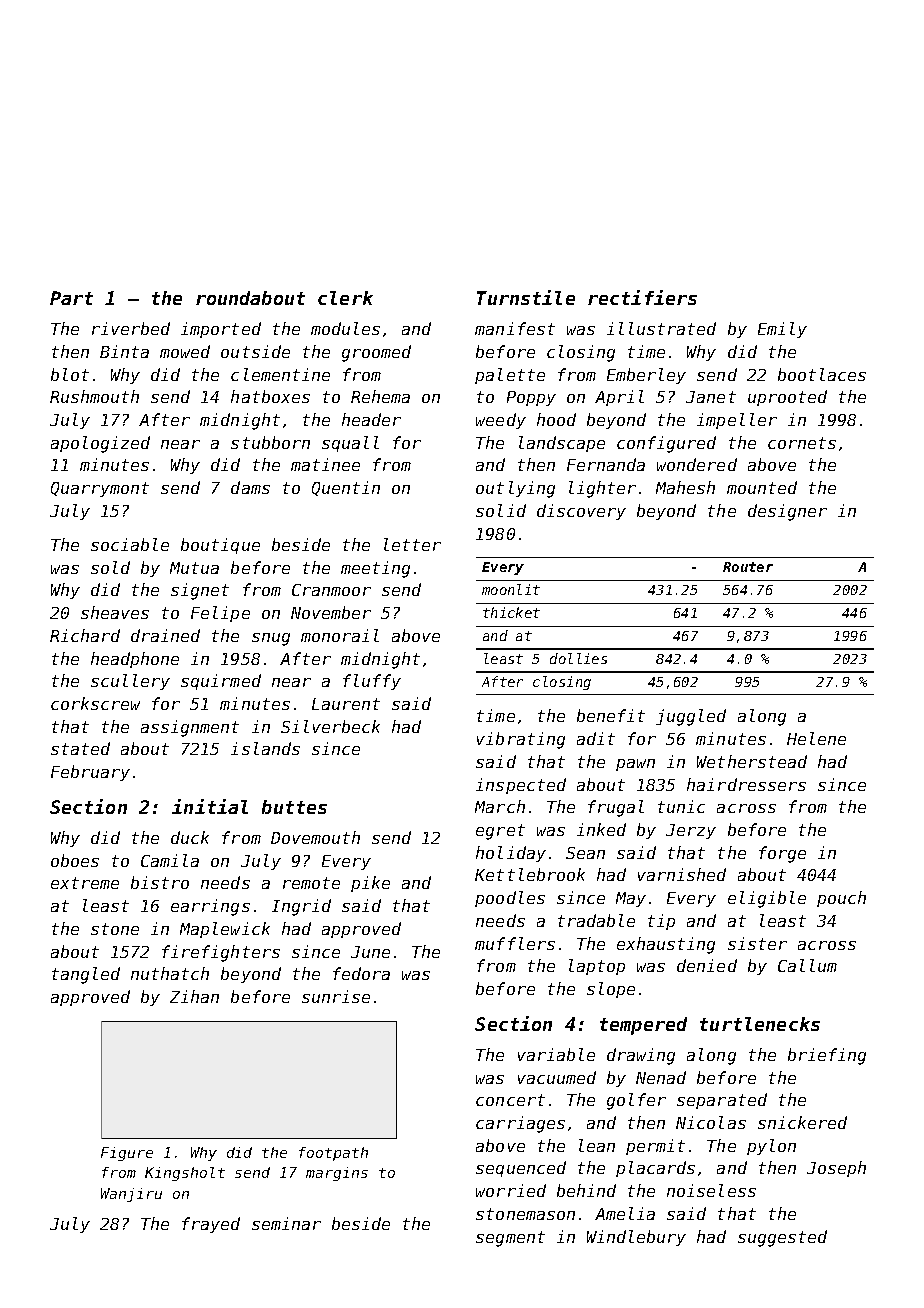  What do you see at coordinates (515, 489) in the document?
I see `outlying` at bounding box center [515, 489].
